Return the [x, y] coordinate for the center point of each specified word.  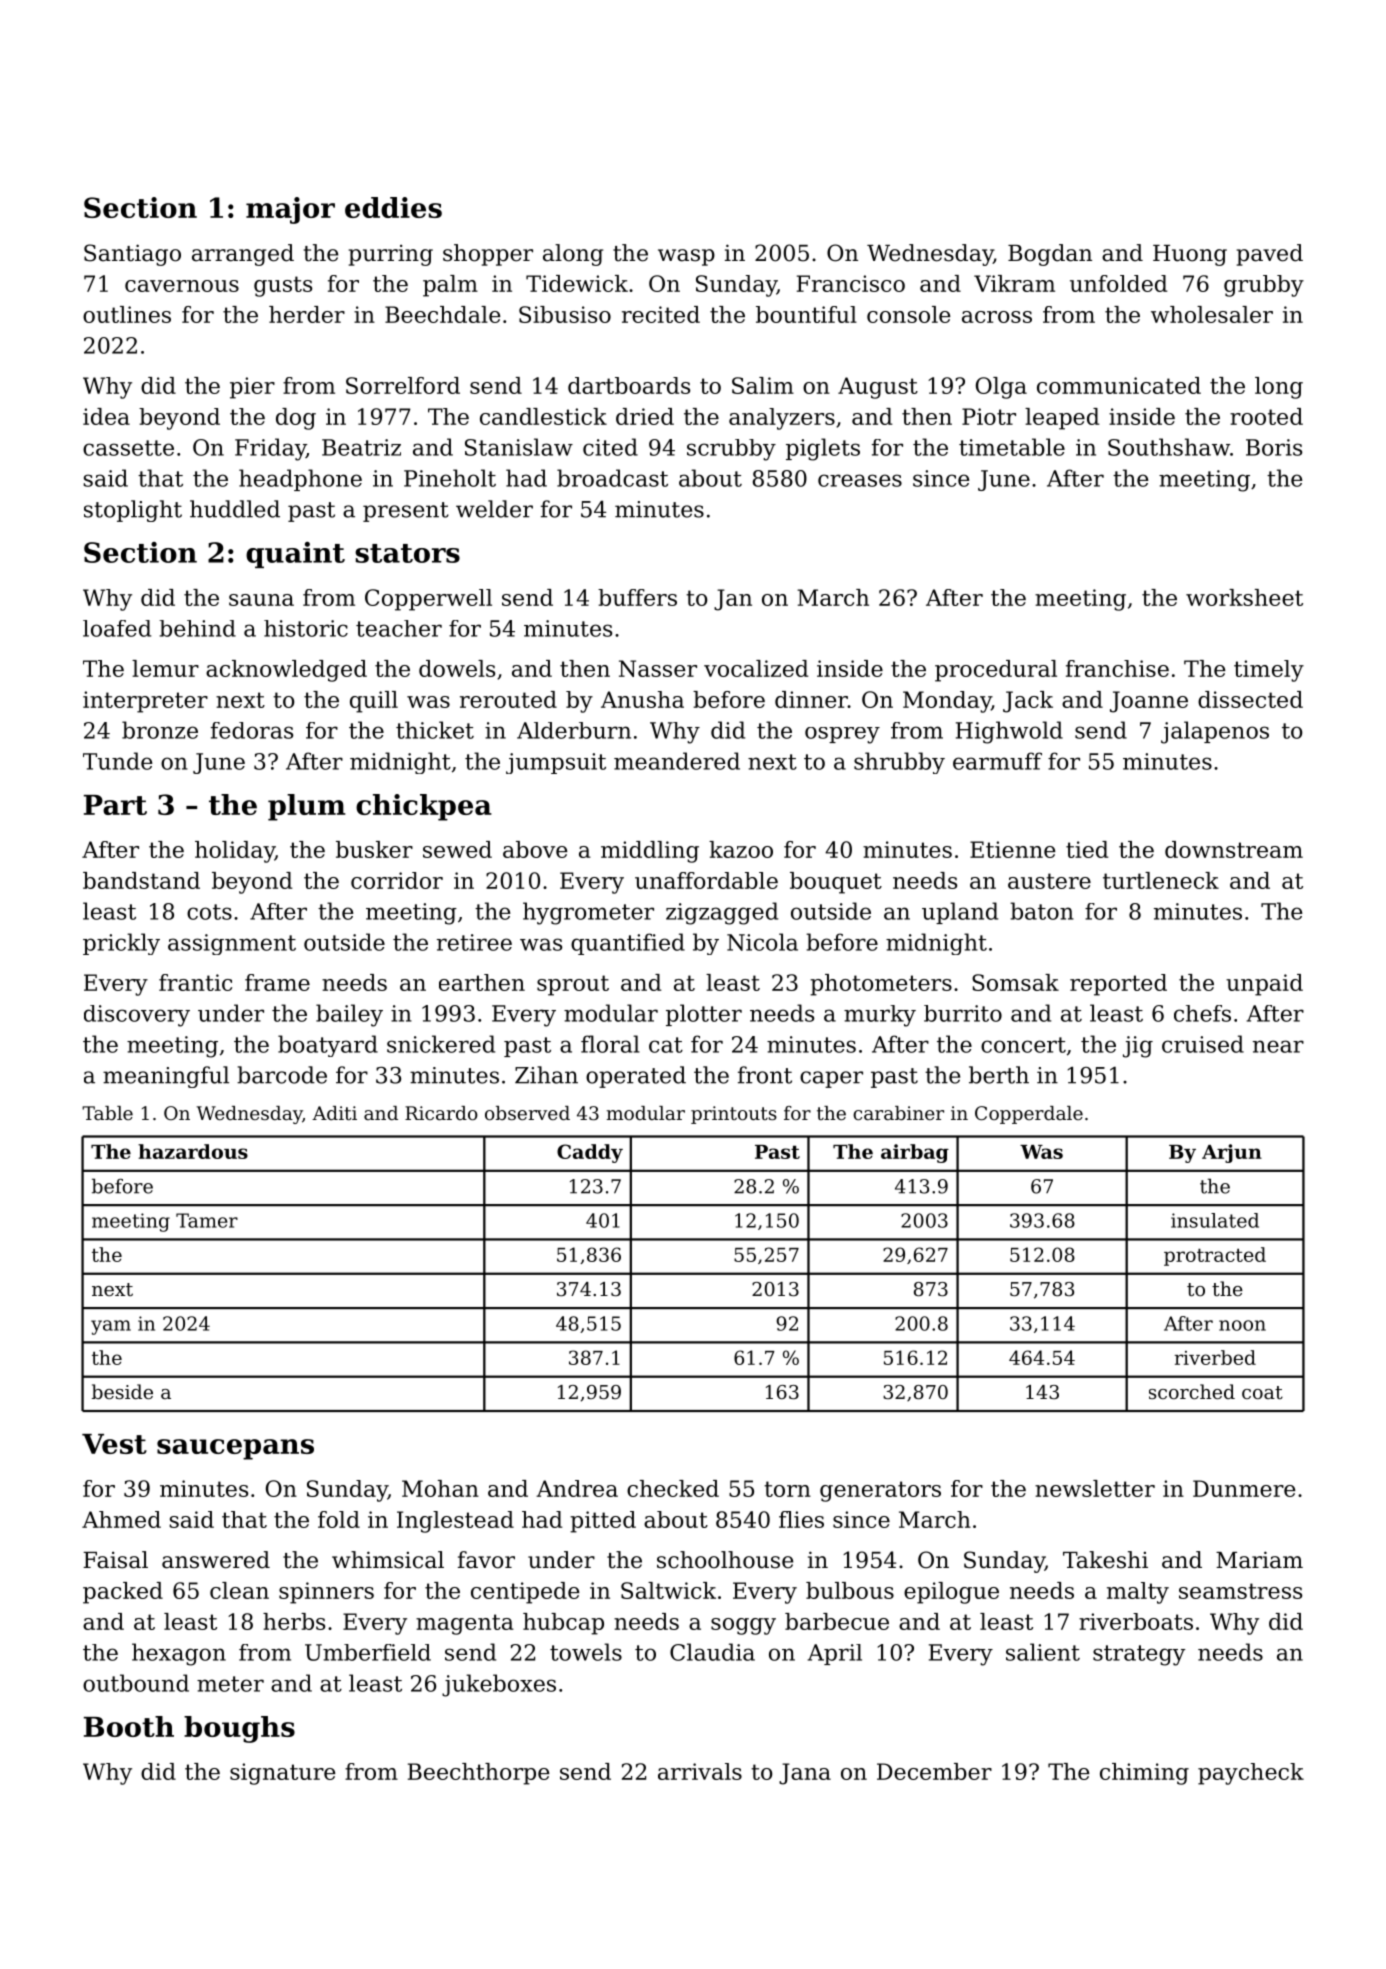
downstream [1234, 849]
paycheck [1251, 1774]
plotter [704, 1015]
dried [645, 416]
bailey [349, 1015]
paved [1270, 255]
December [934, 1771]
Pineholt [450, 478]
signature [282, 1774]
